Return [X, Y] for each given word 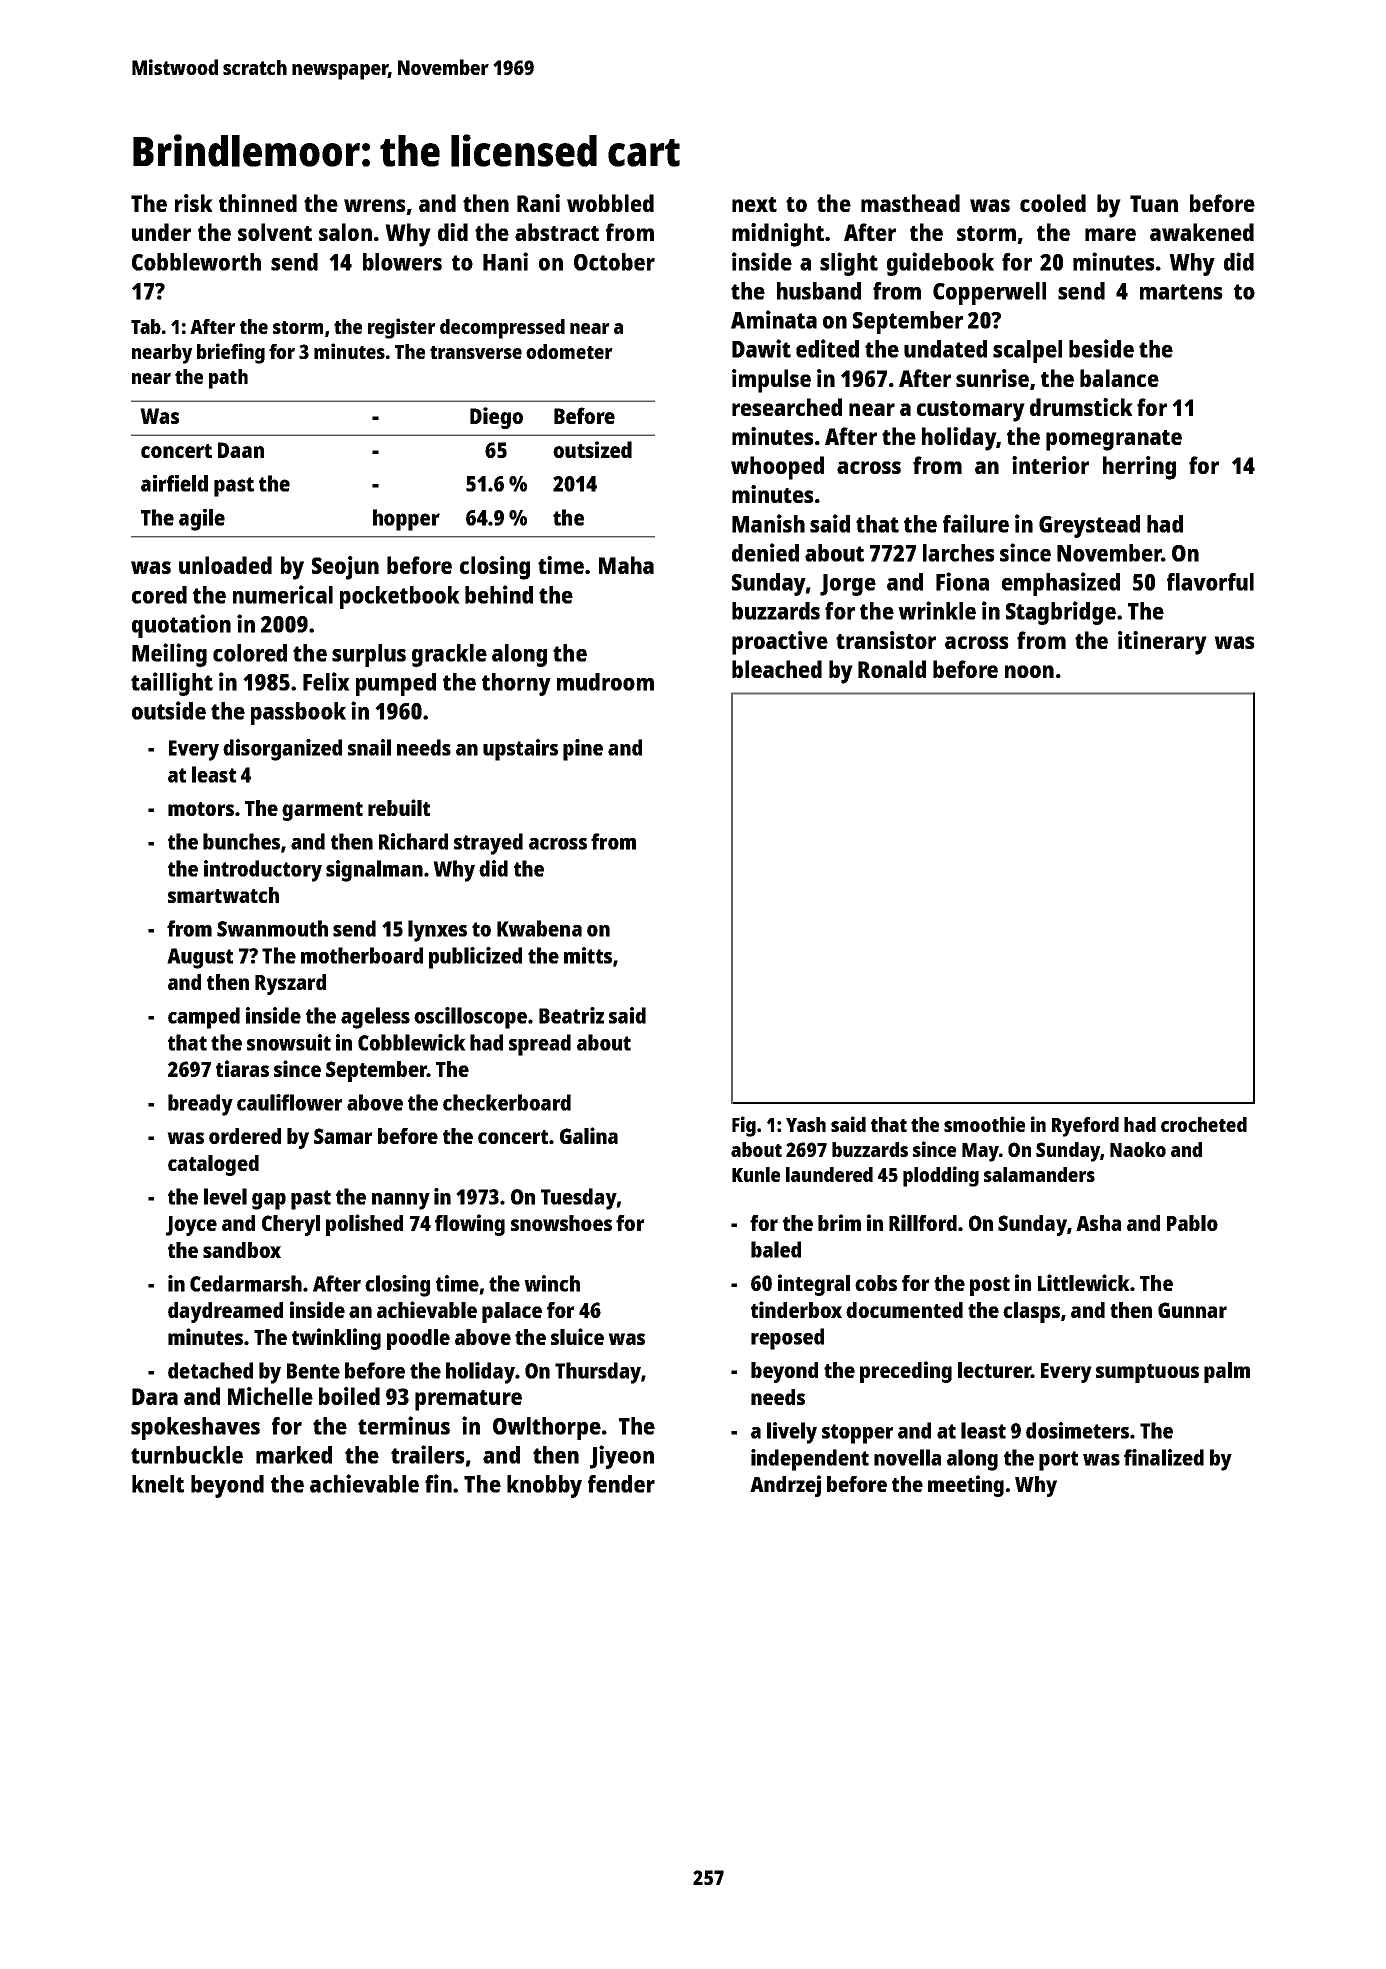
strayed [488, 844]
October [614, 262]
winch [552, 1283]
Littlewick [1084, 1282]
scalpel [1027, 351]
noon [1029, 671]
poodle [418, 1339]
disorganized [282, 750]
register [402, 328]
